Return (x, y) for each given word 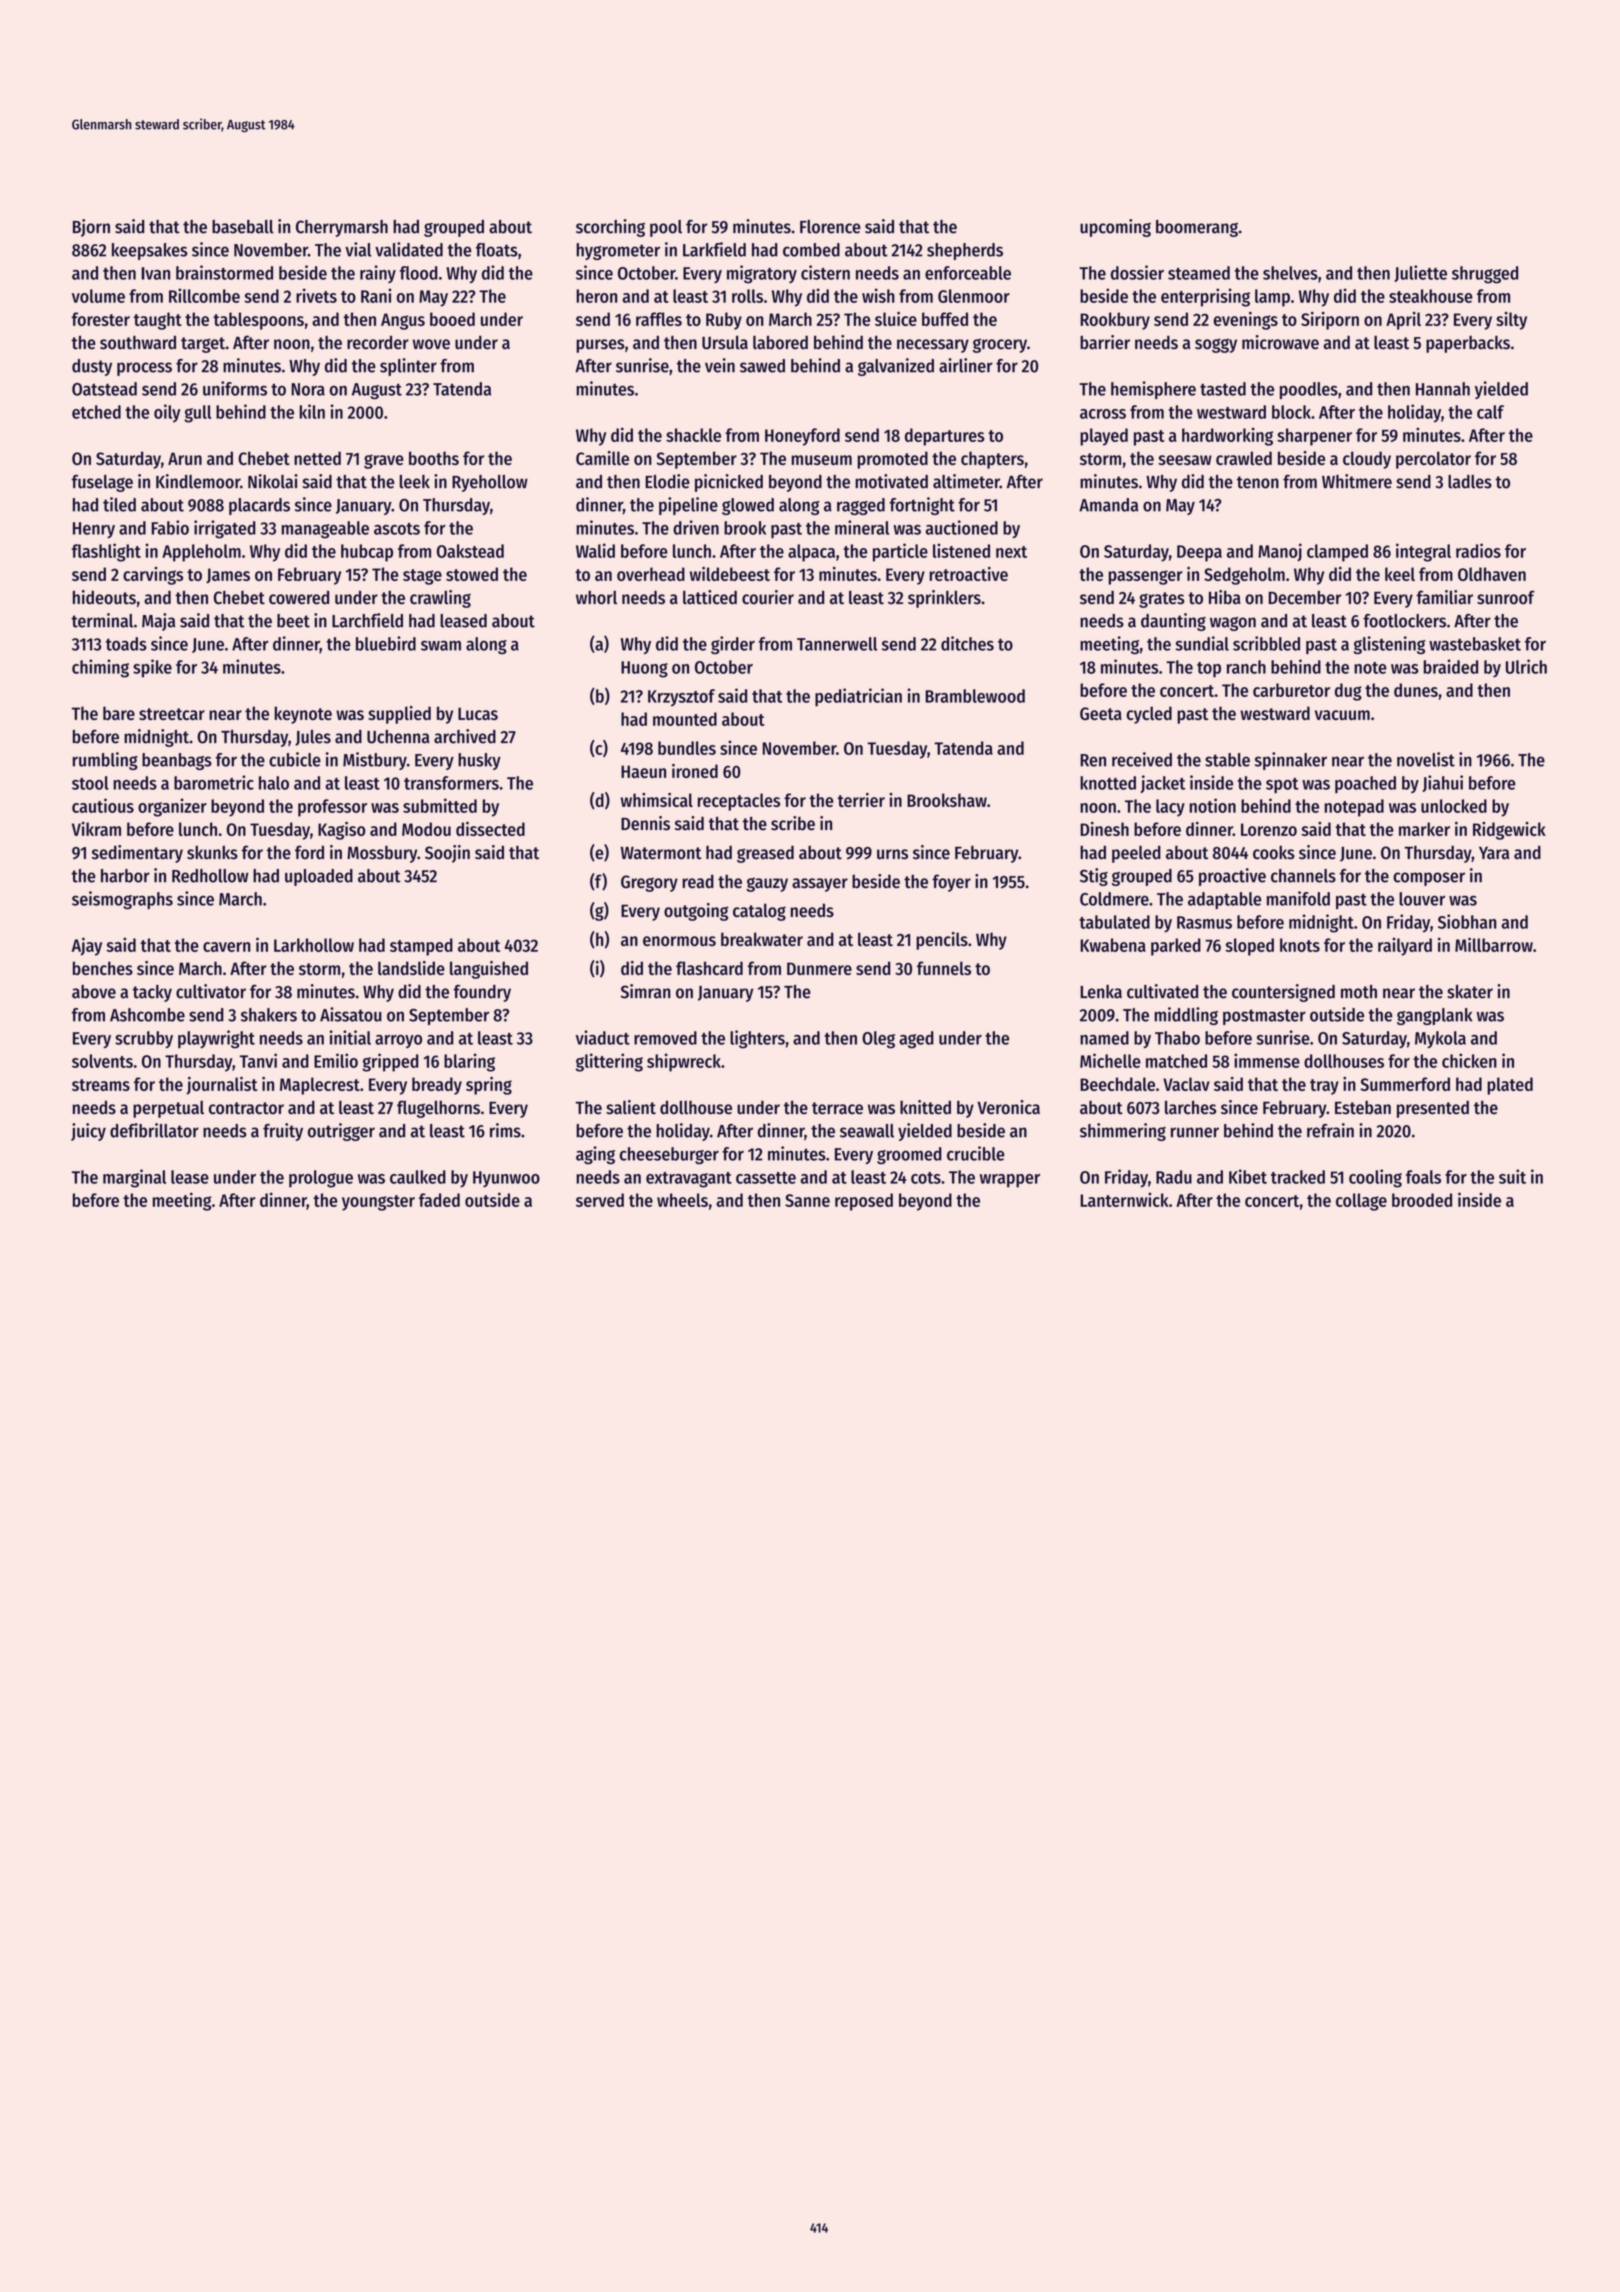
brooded (1422, 1200)
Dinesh (1104, 829)
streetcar (172, 714)
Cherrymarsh (342, 228)
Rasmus (1204, 922)
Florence (830, 227)
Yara (1494, 853)
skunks (212, 852)
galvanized (896, 367)
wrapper (1010, 1181)
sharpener (1314, 437)
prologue (321, 1179)
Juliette (1420, 273)
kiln (312, 411)
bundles (687, 748)
